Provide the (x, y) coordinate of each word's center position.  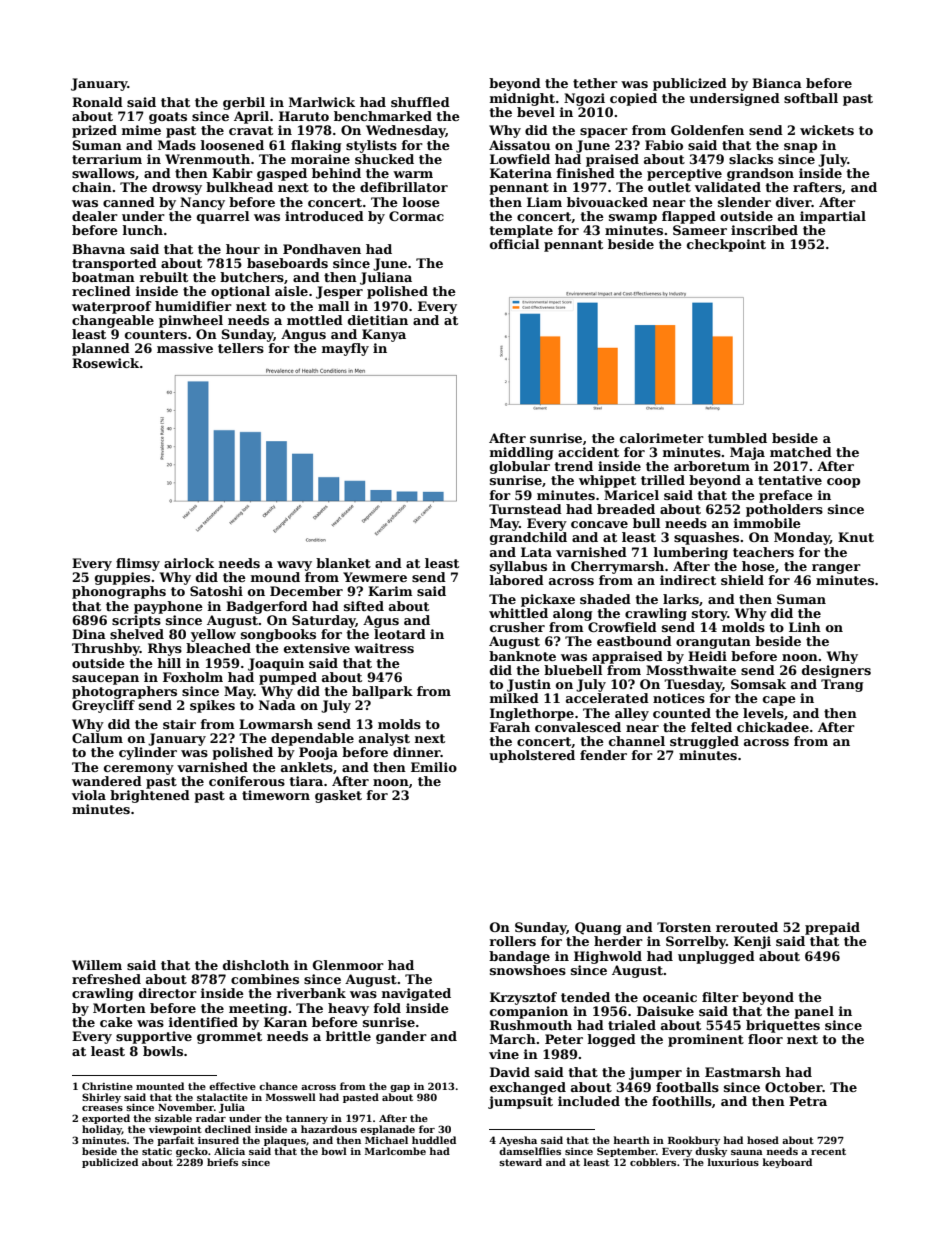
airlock (189, 563)
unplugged (716, 957)
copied (633, 99)
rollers (513, 941)
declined (228, 1129)
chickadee (773, 727)
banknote (522, 656)
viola (89, 795)
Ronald (97, 102)
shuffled (420, 102)
